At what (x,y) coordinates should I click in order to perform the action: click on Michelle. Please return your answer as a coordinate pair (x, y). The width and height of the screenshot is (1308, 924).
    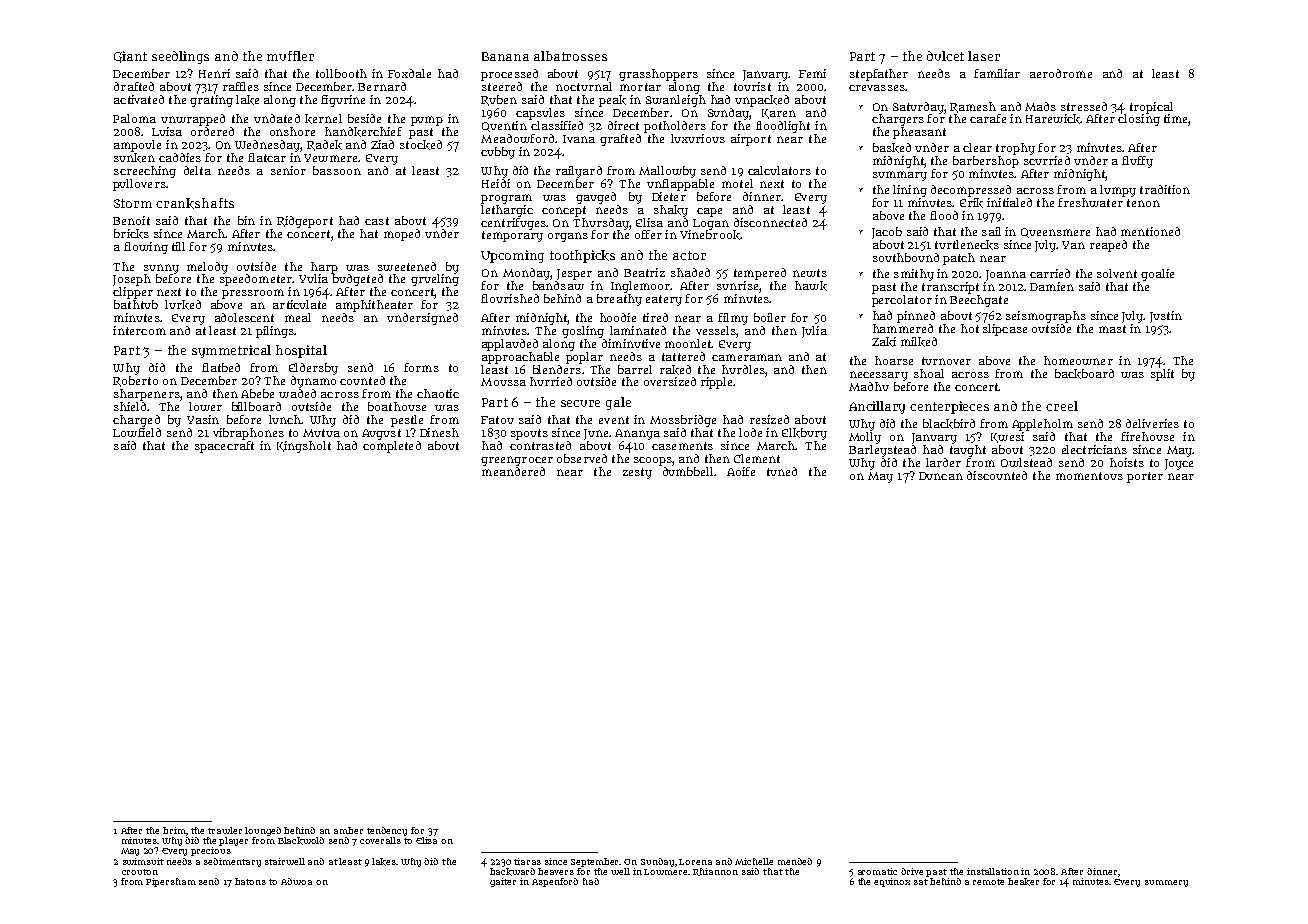
    Looking at the image, I should click on (754, 861).
